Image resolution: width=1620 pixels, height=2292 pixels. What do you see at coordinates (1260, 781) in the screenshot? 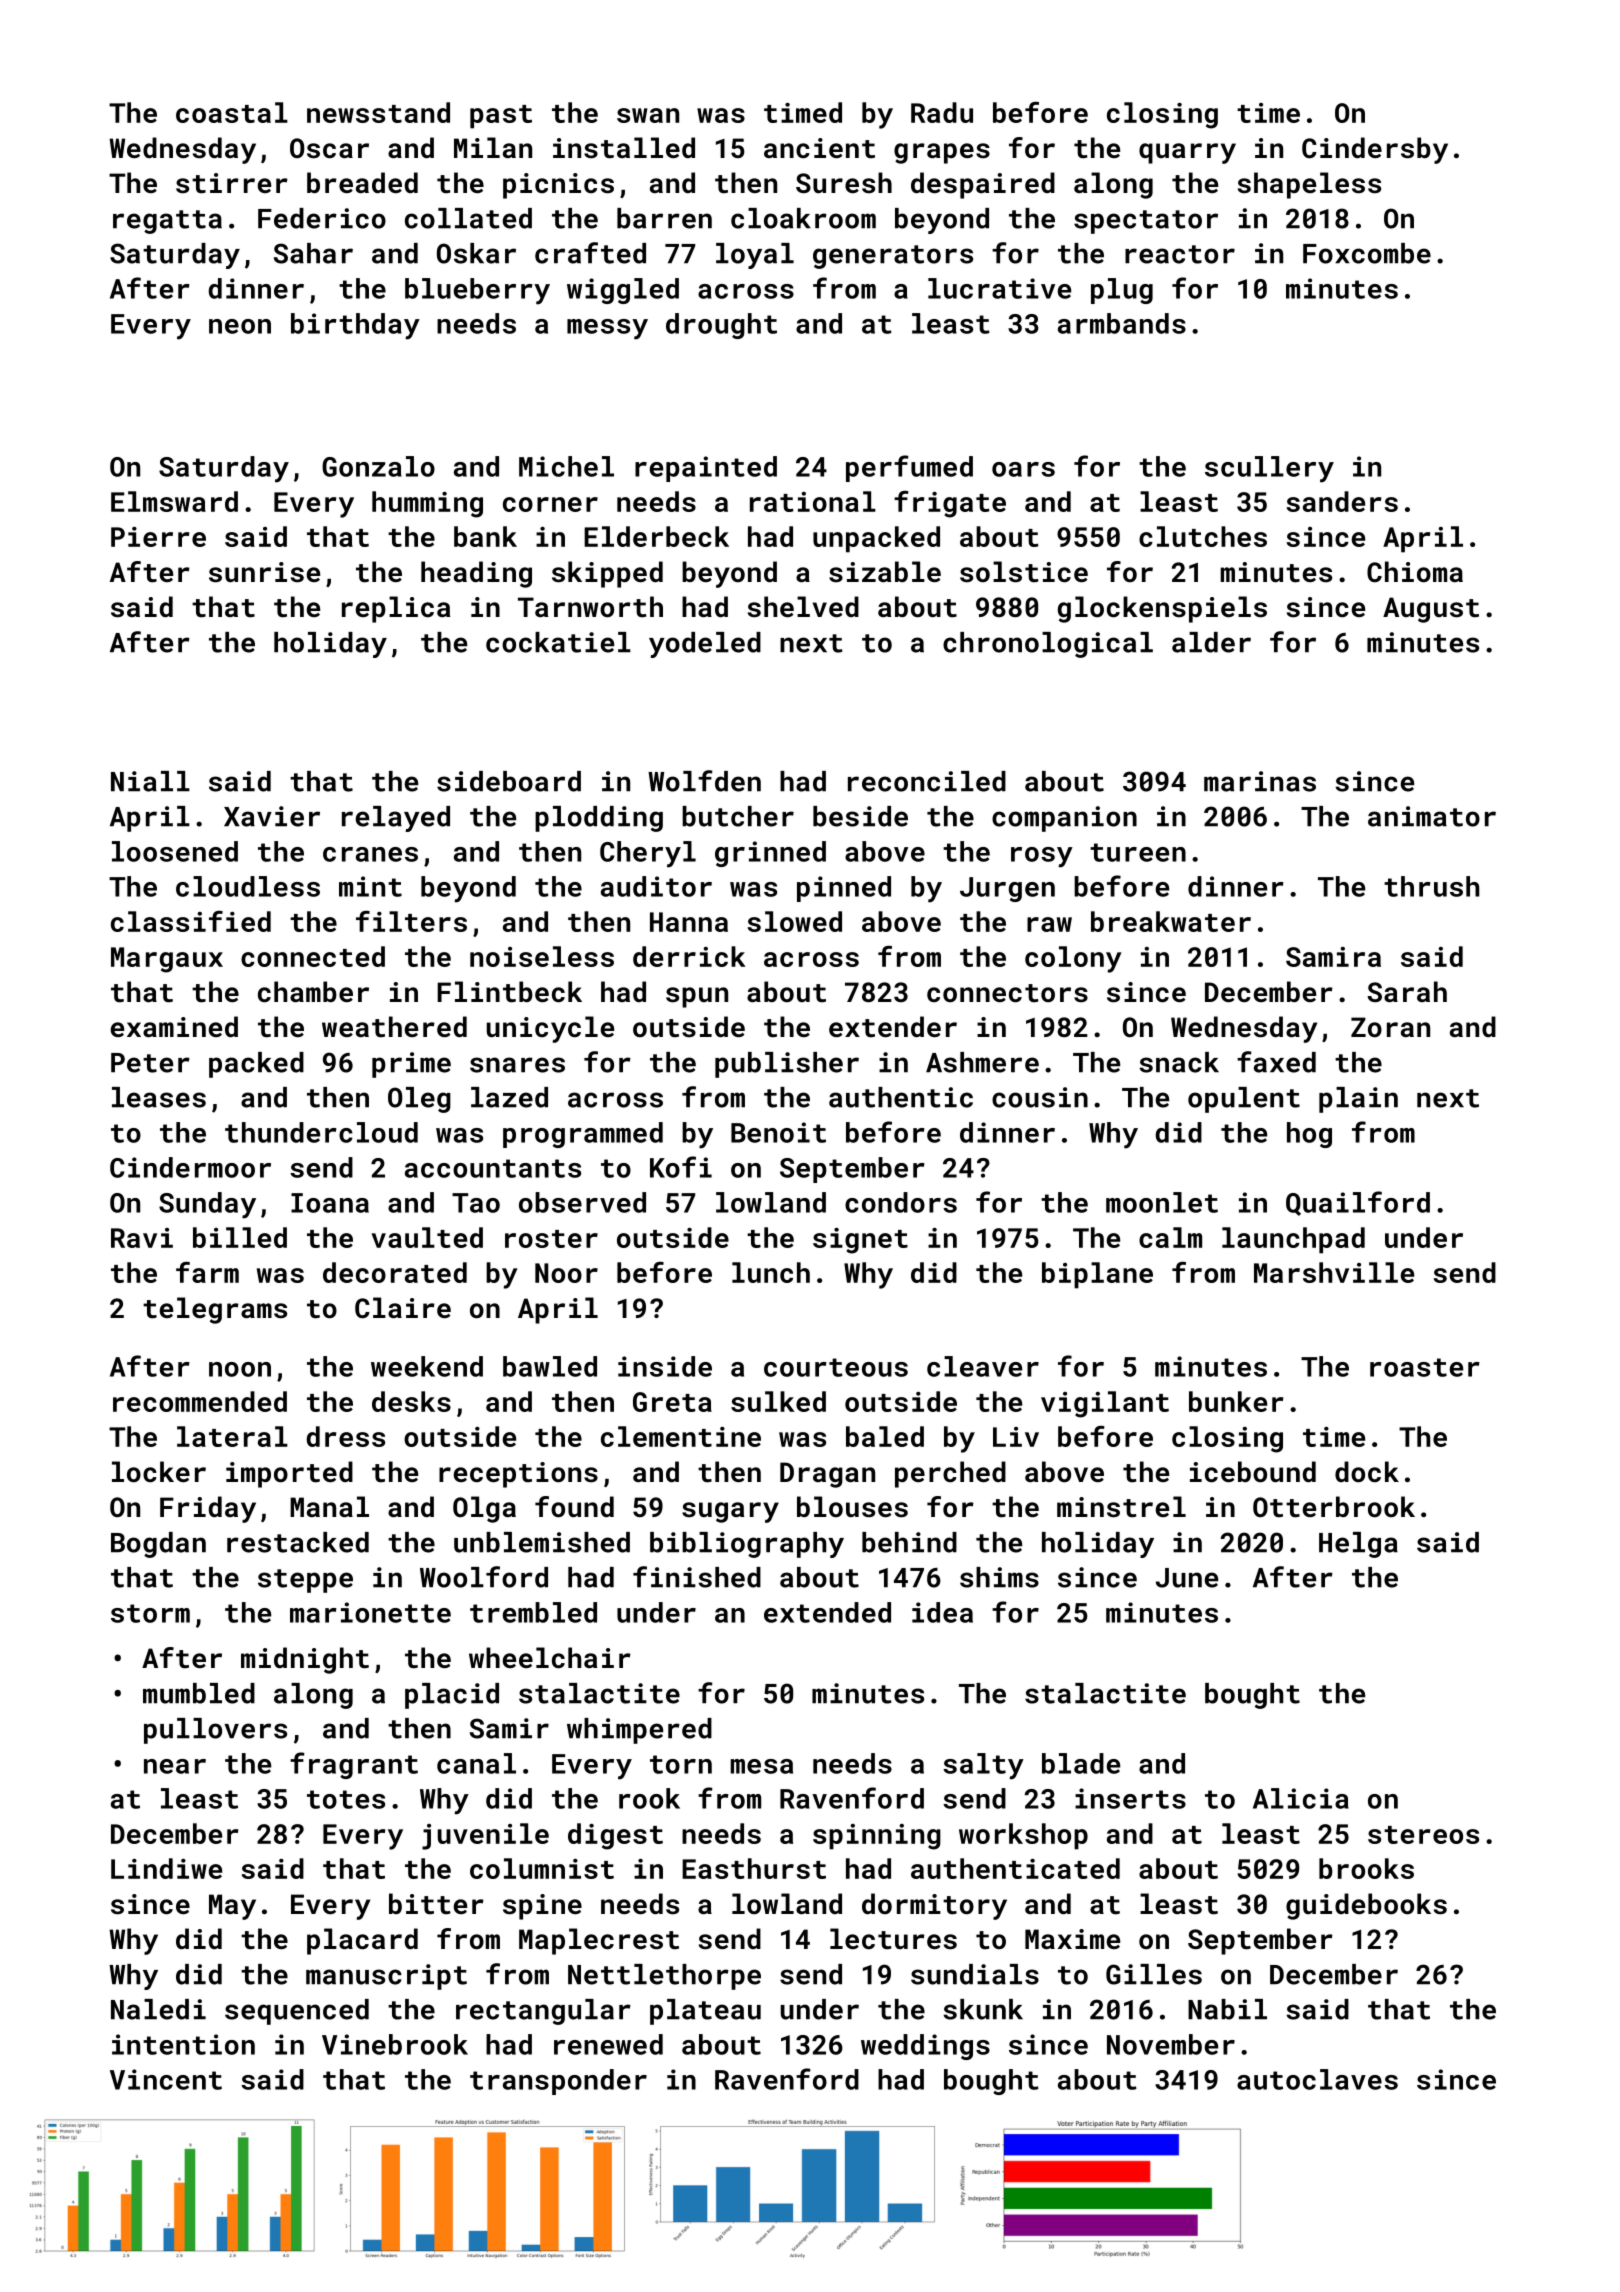
I see `marinas` at bounding box center [1260, 781].
